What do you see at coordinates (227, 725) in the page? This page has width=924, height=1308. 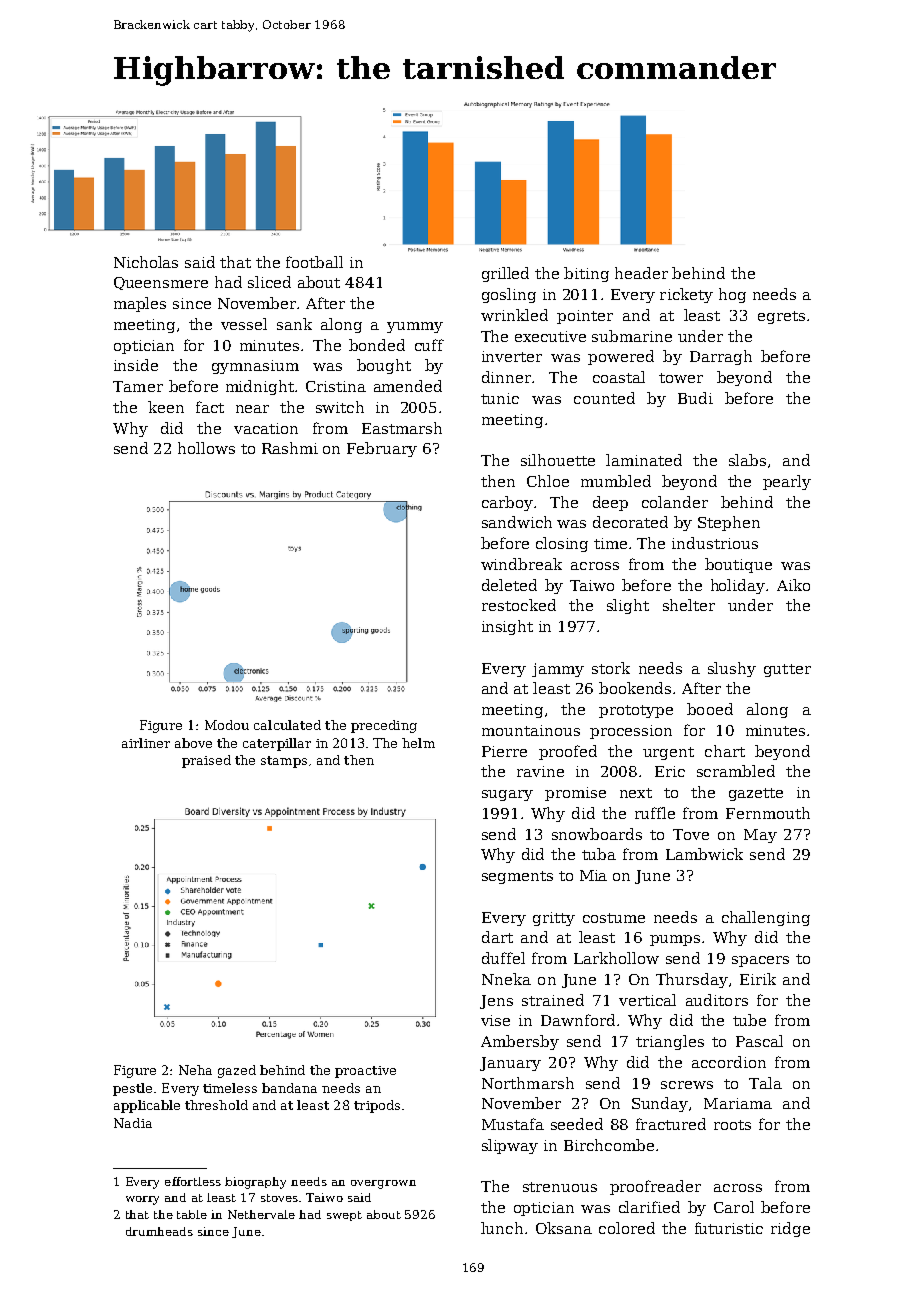 I see `Modou` at bounding box center [227, 725].
